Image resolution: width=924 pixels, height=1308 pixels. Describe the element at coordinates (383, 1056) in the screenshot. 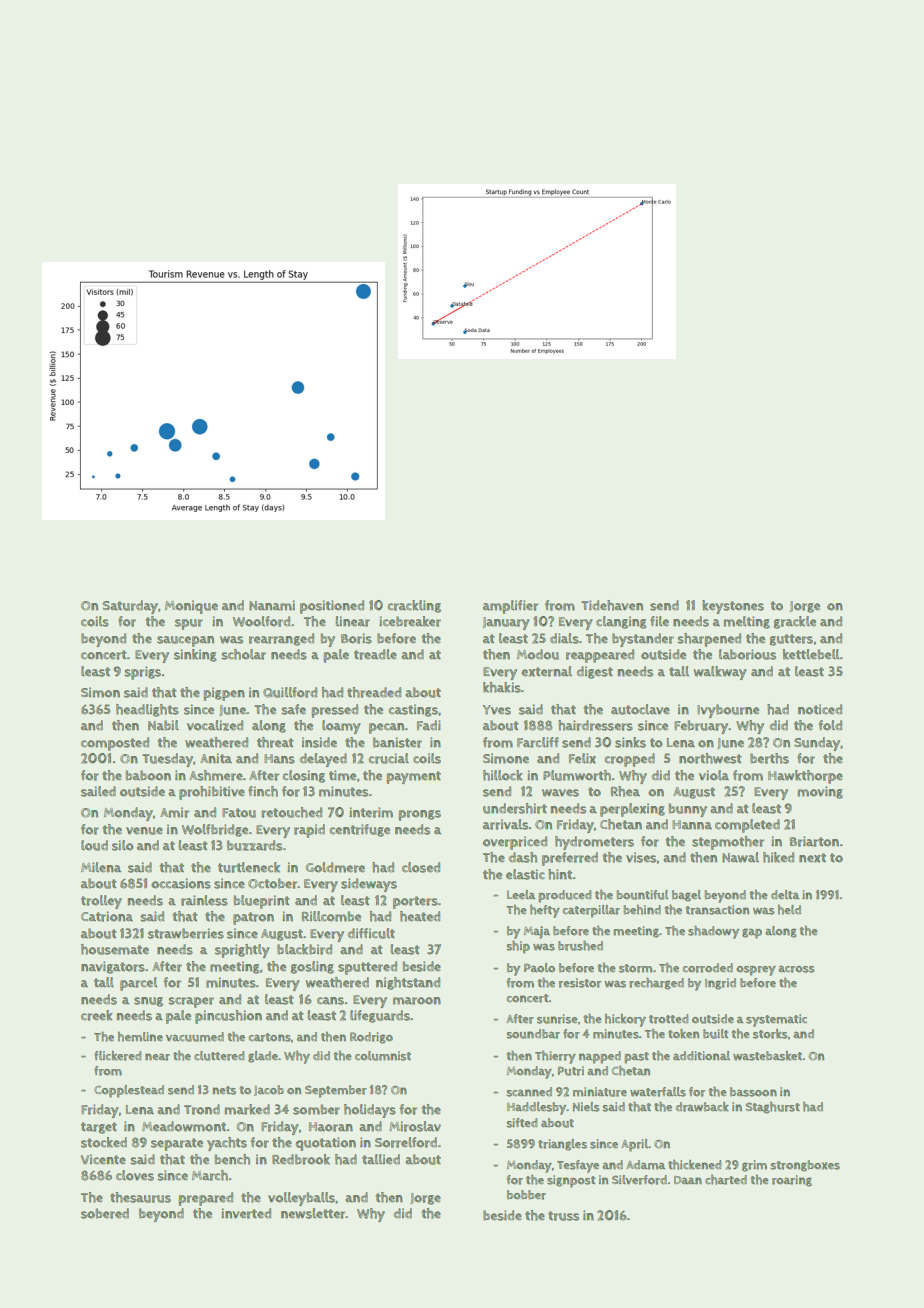

I see `columnist` at that location.
